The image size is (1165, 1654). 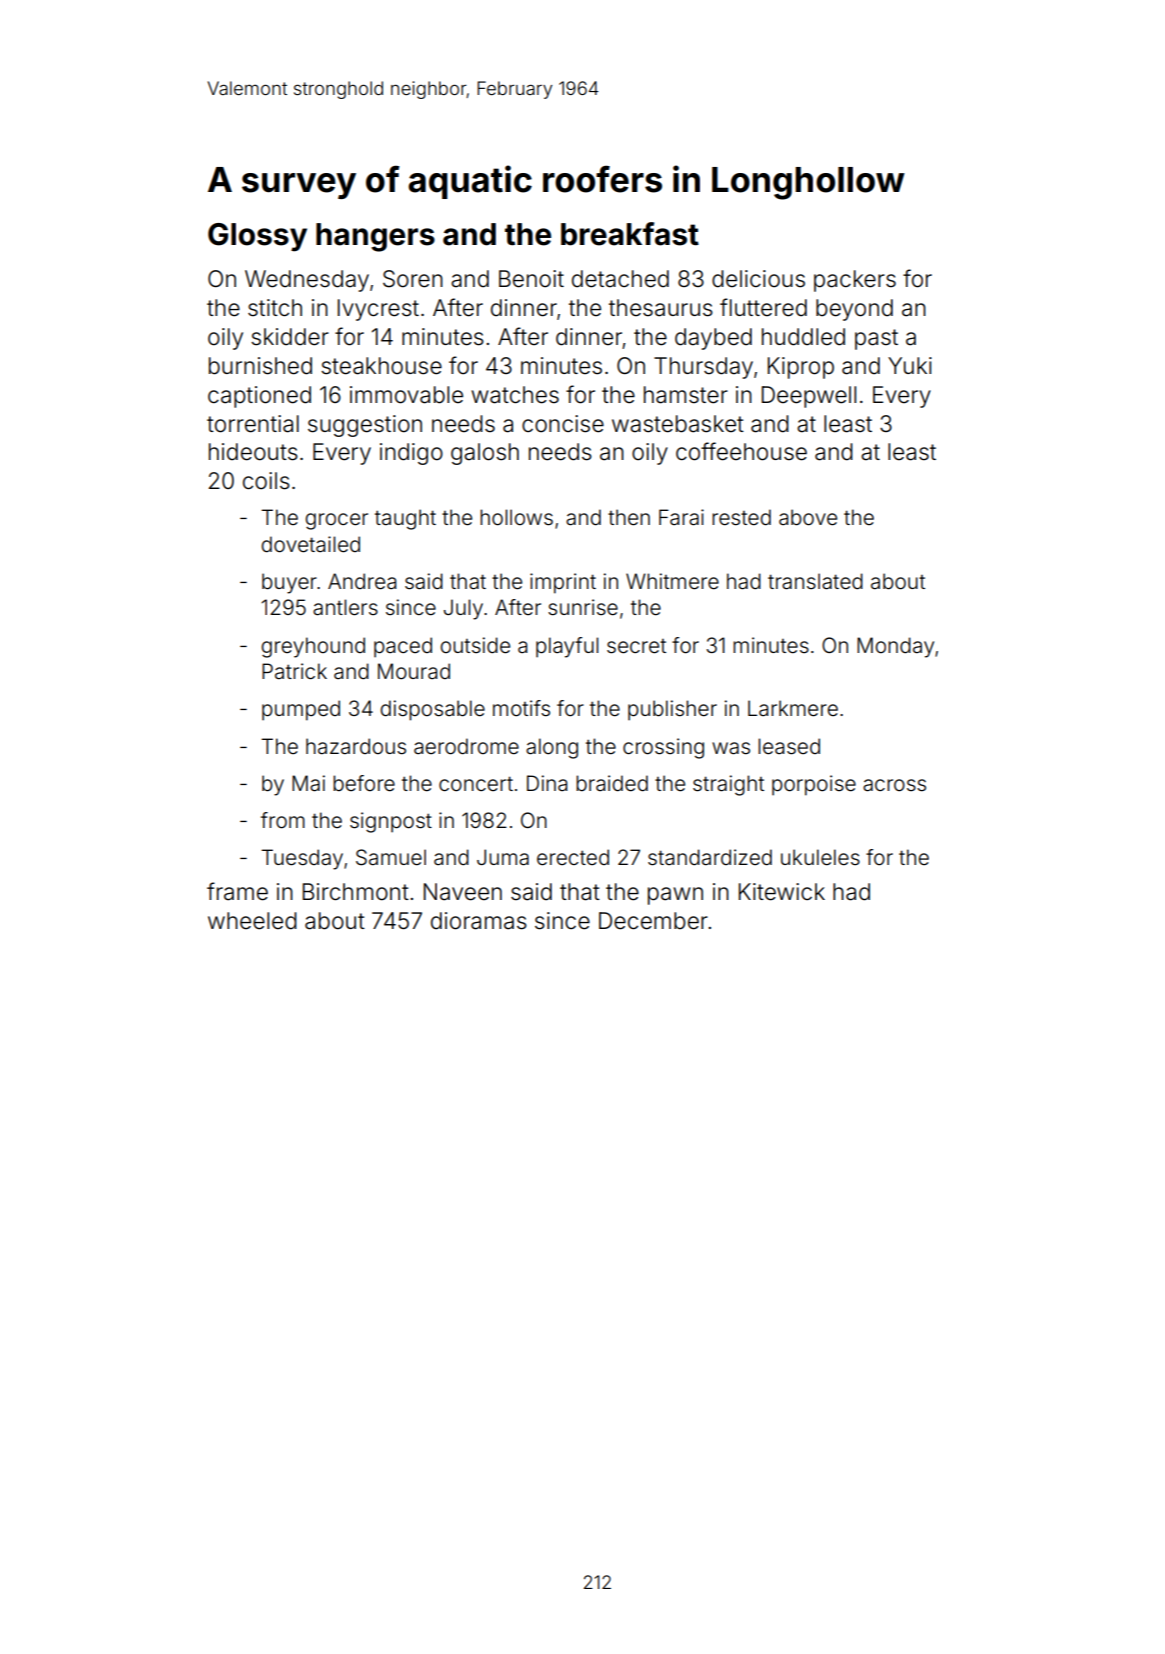 What do you see at coordinates (661, 308) in the screenshot?
I see `thesaurus` at bounding box center [661, 308].
